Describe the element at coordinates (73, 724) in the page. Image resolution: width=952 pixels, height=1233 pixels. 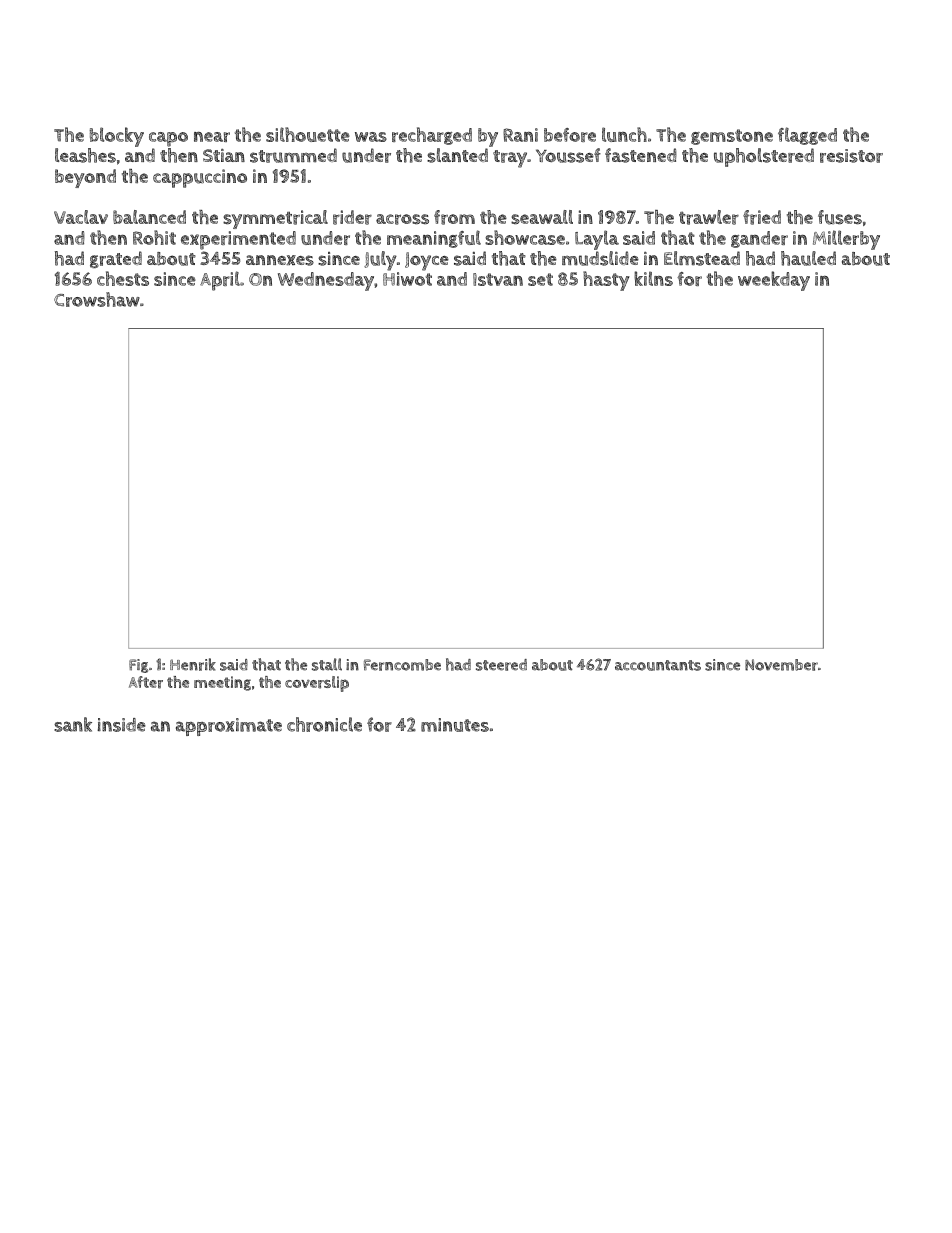
I see `sank` at that location.
